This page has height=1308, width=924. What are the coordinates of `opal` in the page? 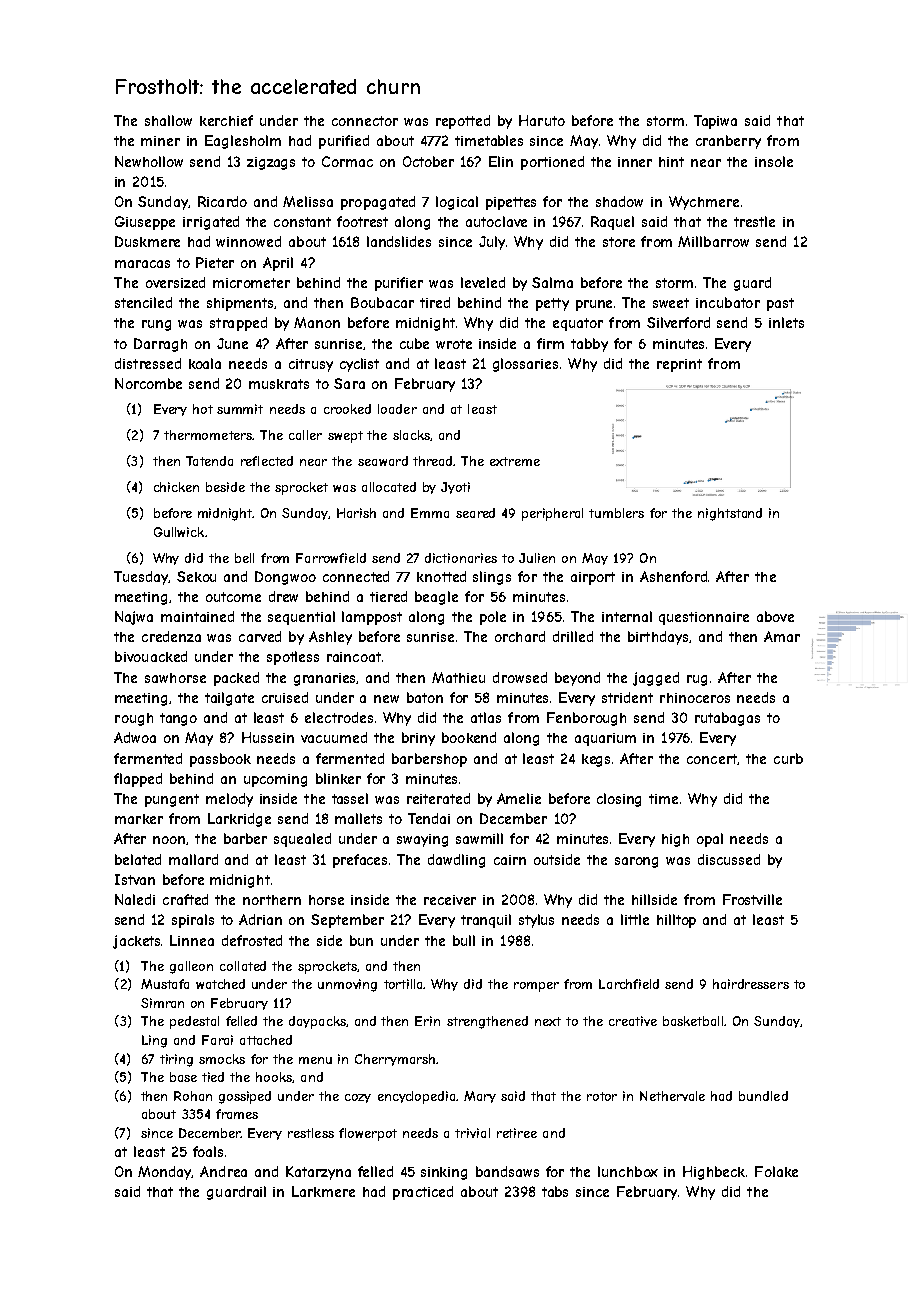 It's located at (710, 840).
